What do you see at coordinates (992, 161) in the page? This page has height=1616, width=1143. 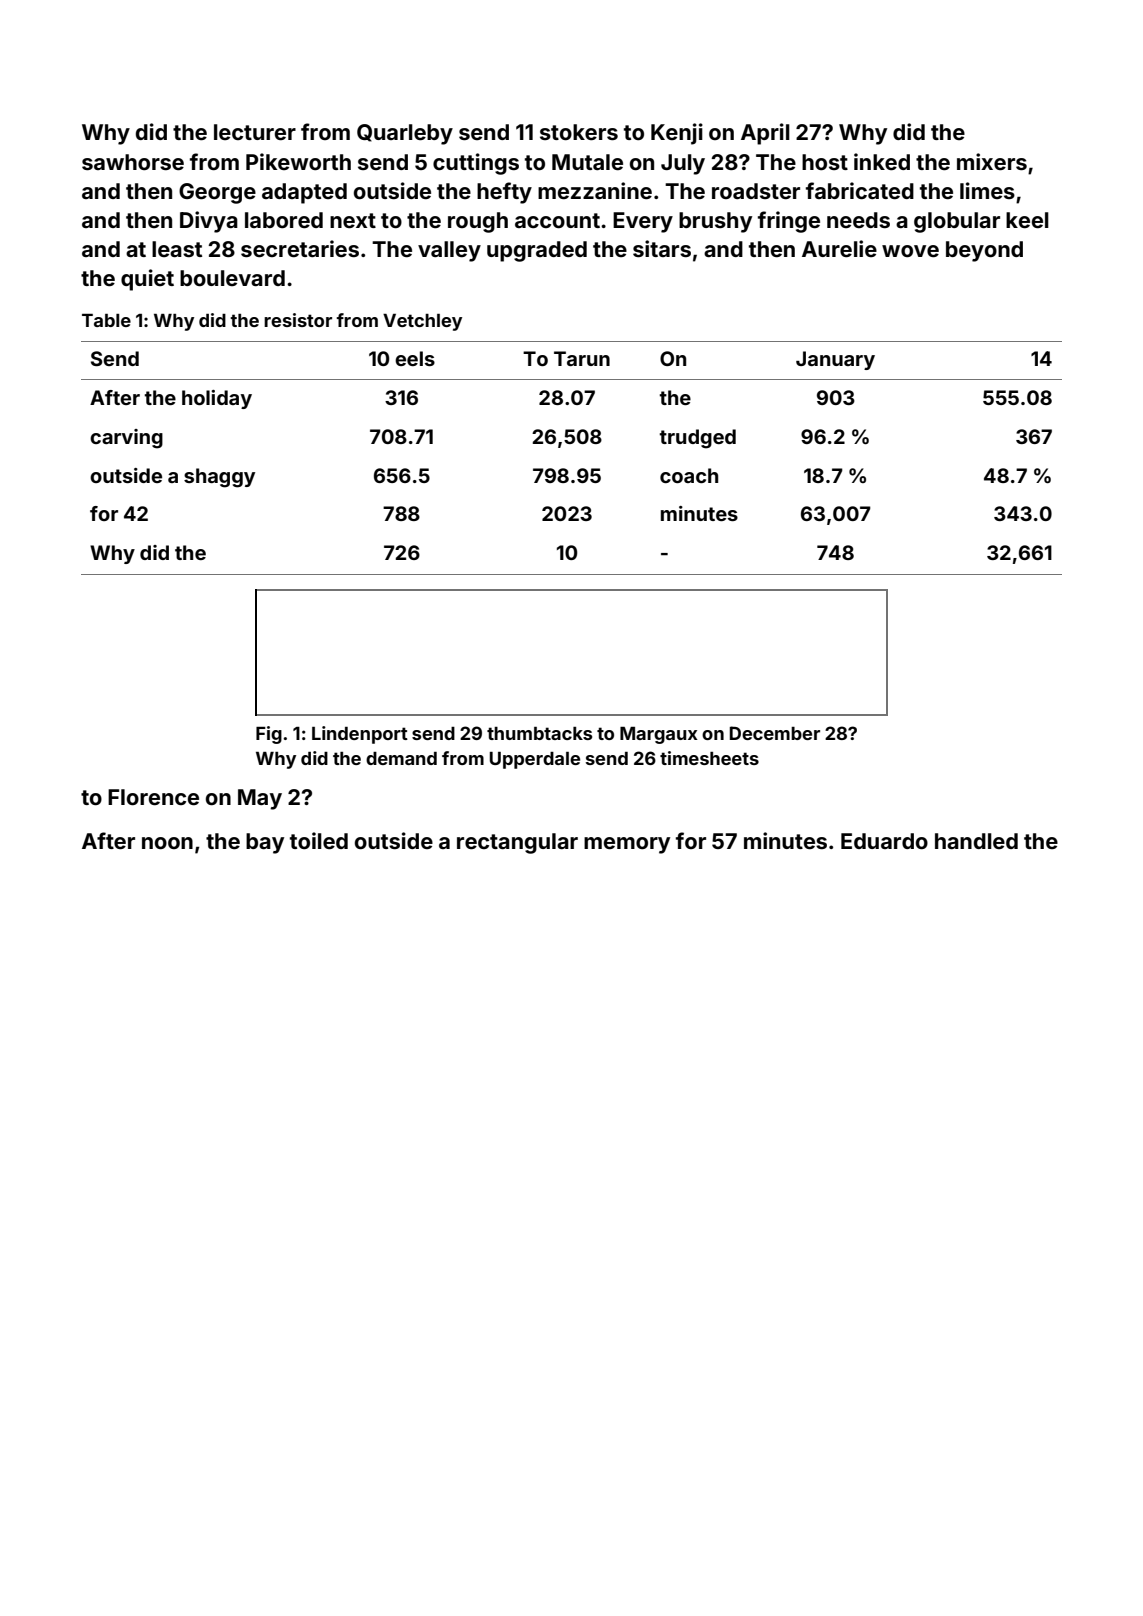 I see `mixers` at bounding box center [992, 161].
